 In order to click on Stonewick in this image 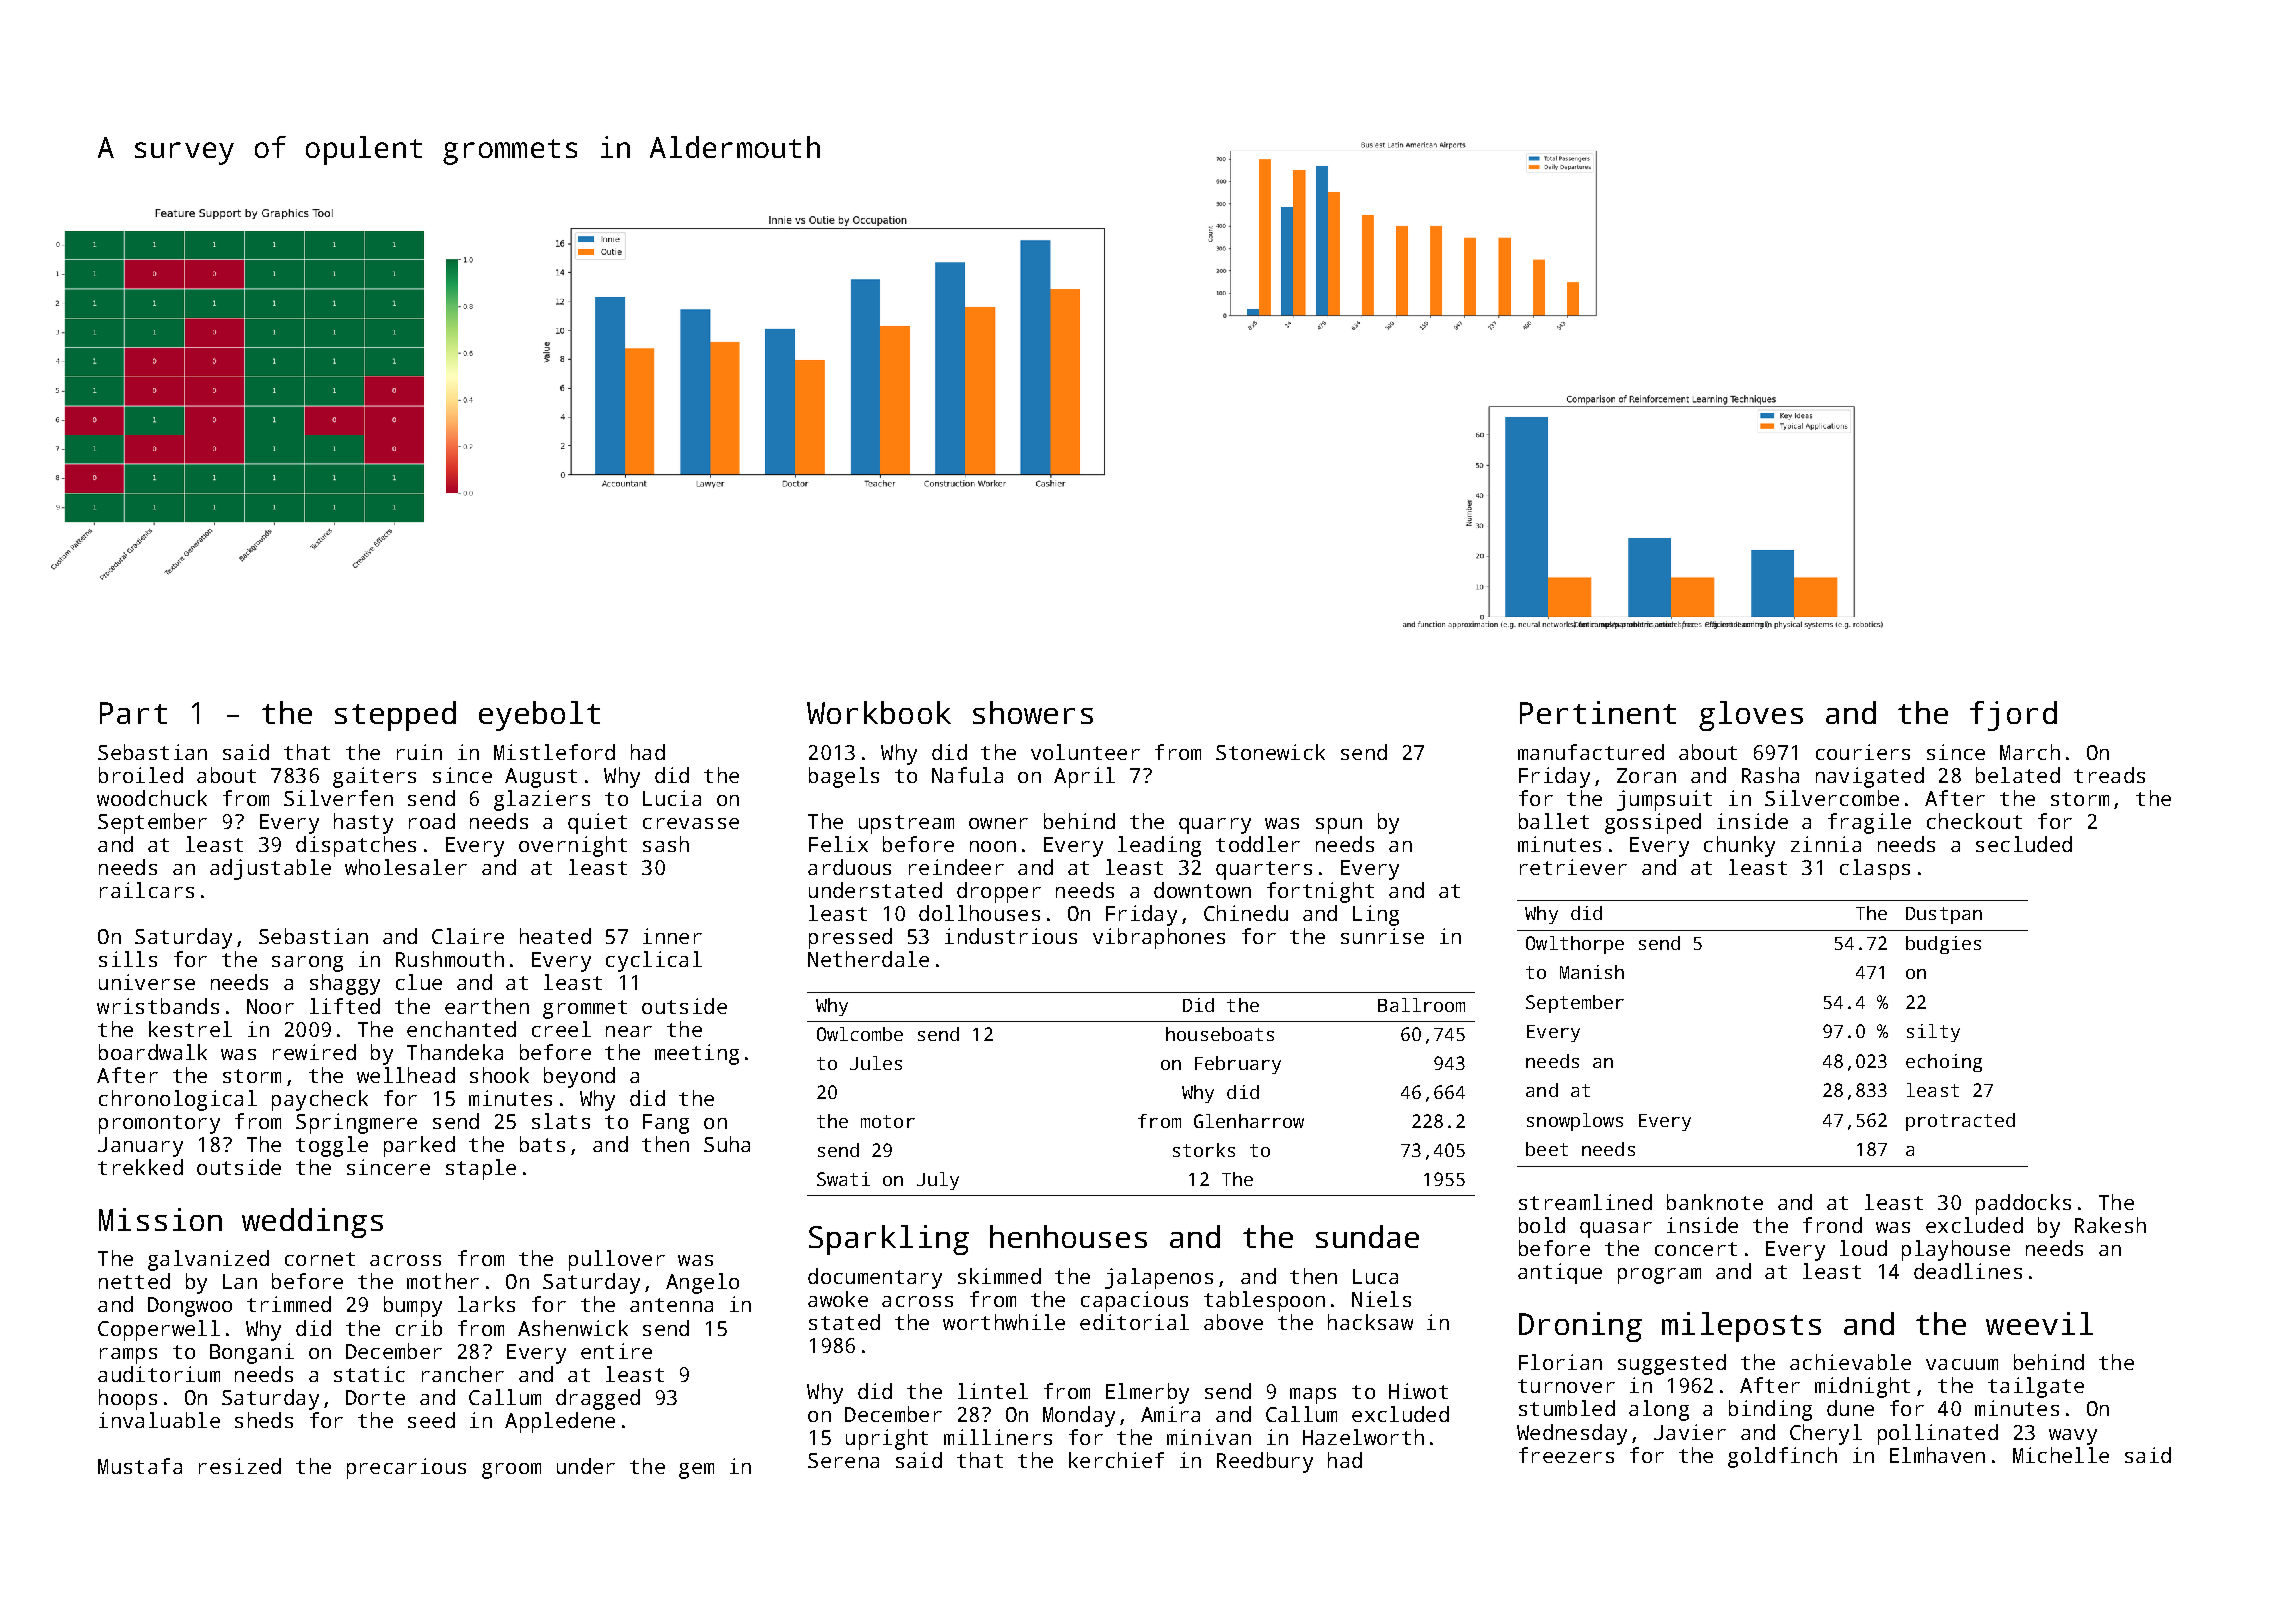, I will do `click(1270, 752)`.
